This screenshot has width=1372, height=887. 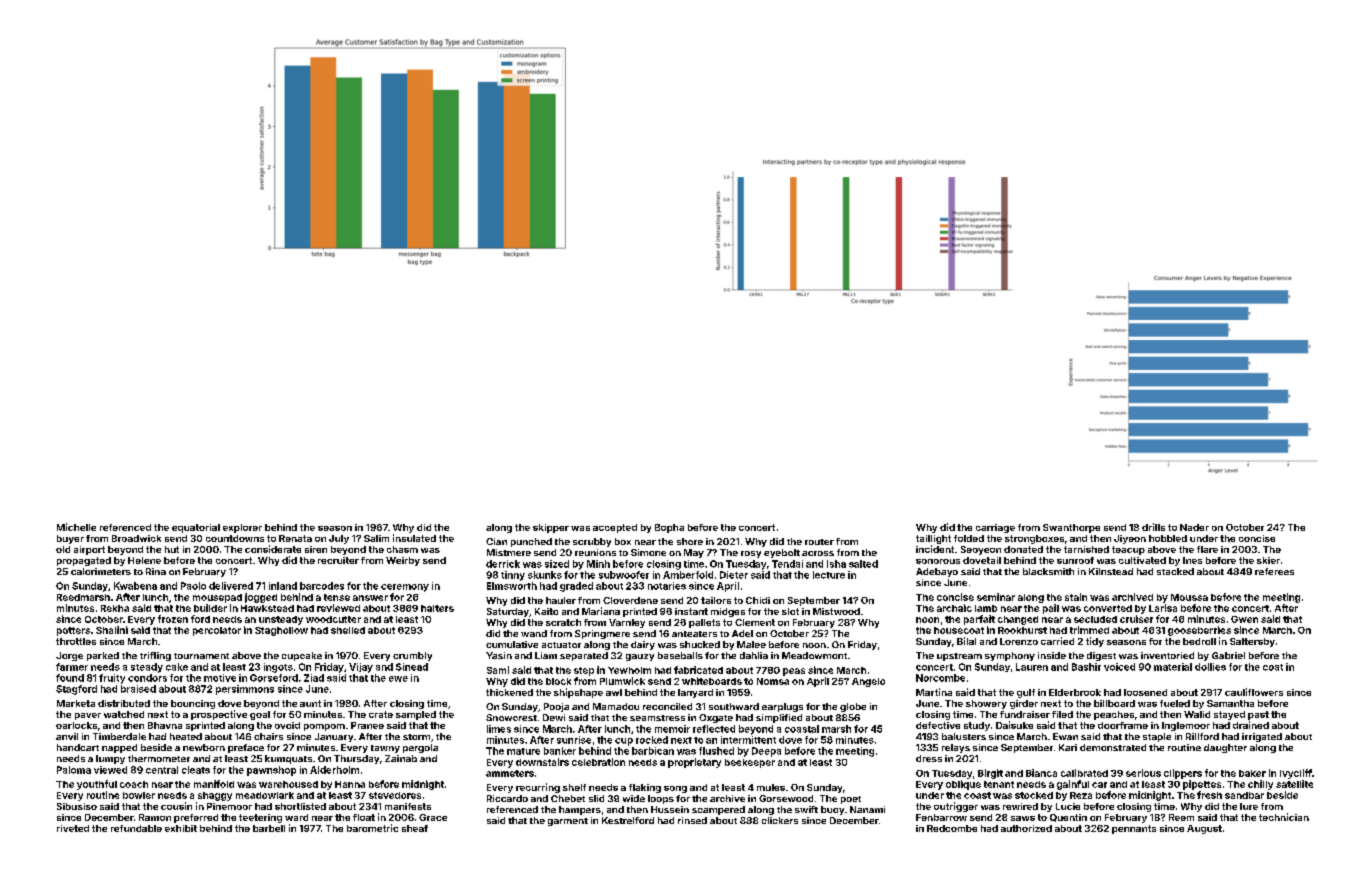 What do you see at coordinates (1114, 703) in the screenshot?
I see `billboard` at bounding box center [1114, 703].
